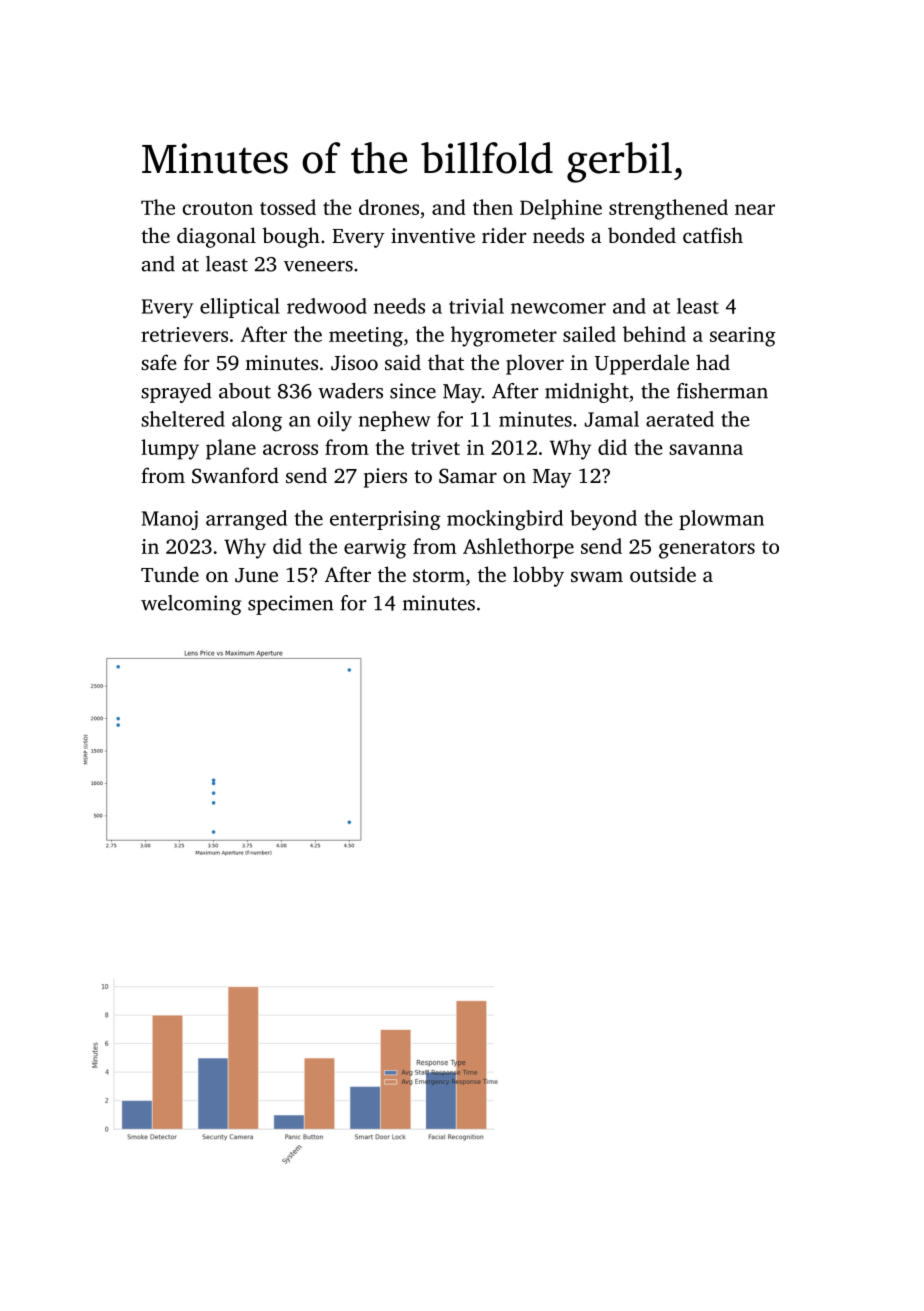 Image resolution: width=924 pixels, height=1311 pixels. Describe the element at coordinates (743, 337) in the screenshot. I see `searing` at that location.
